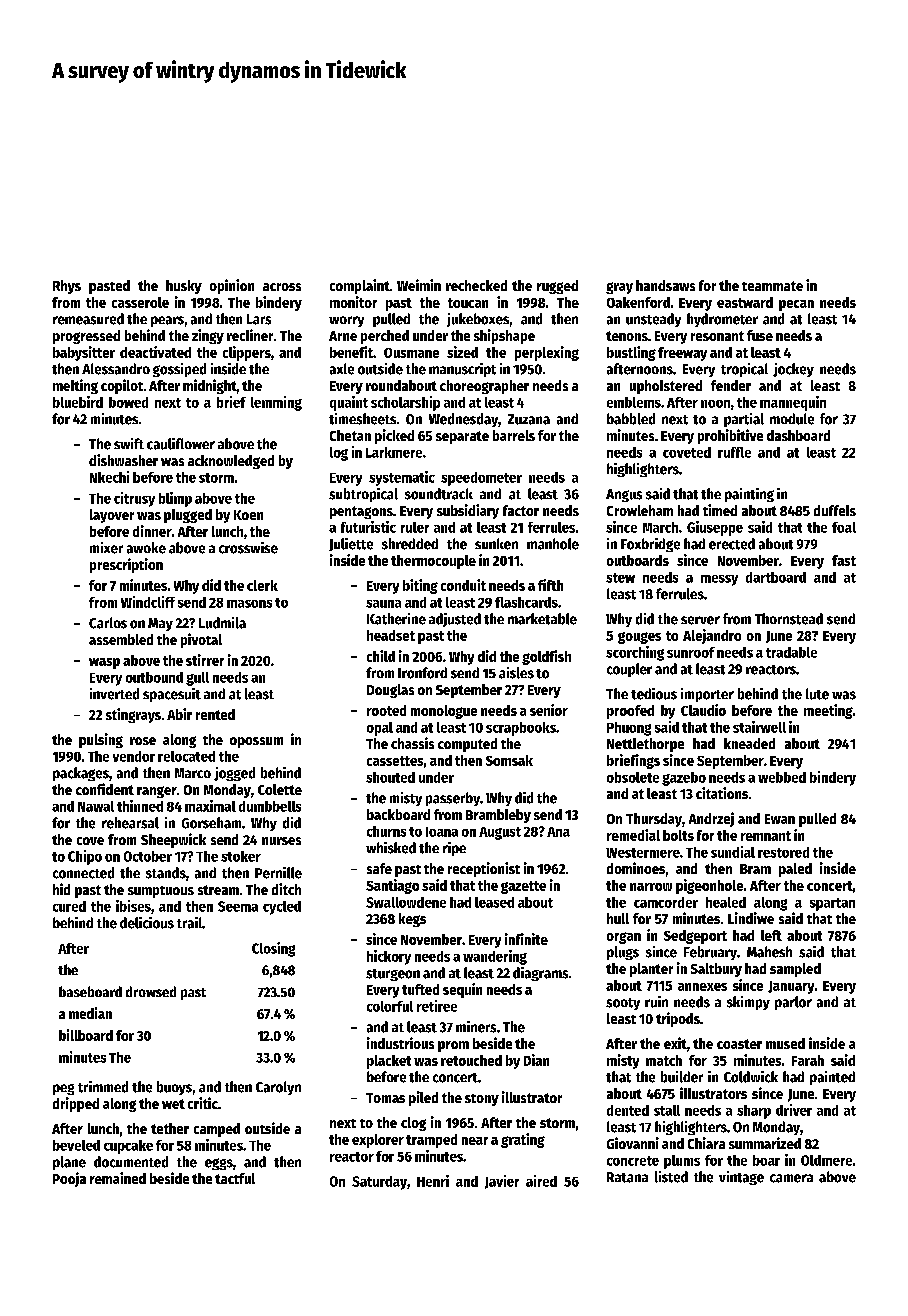 This document has width=908, height=1316. I want to click on rechecked, so click(476, 285).
